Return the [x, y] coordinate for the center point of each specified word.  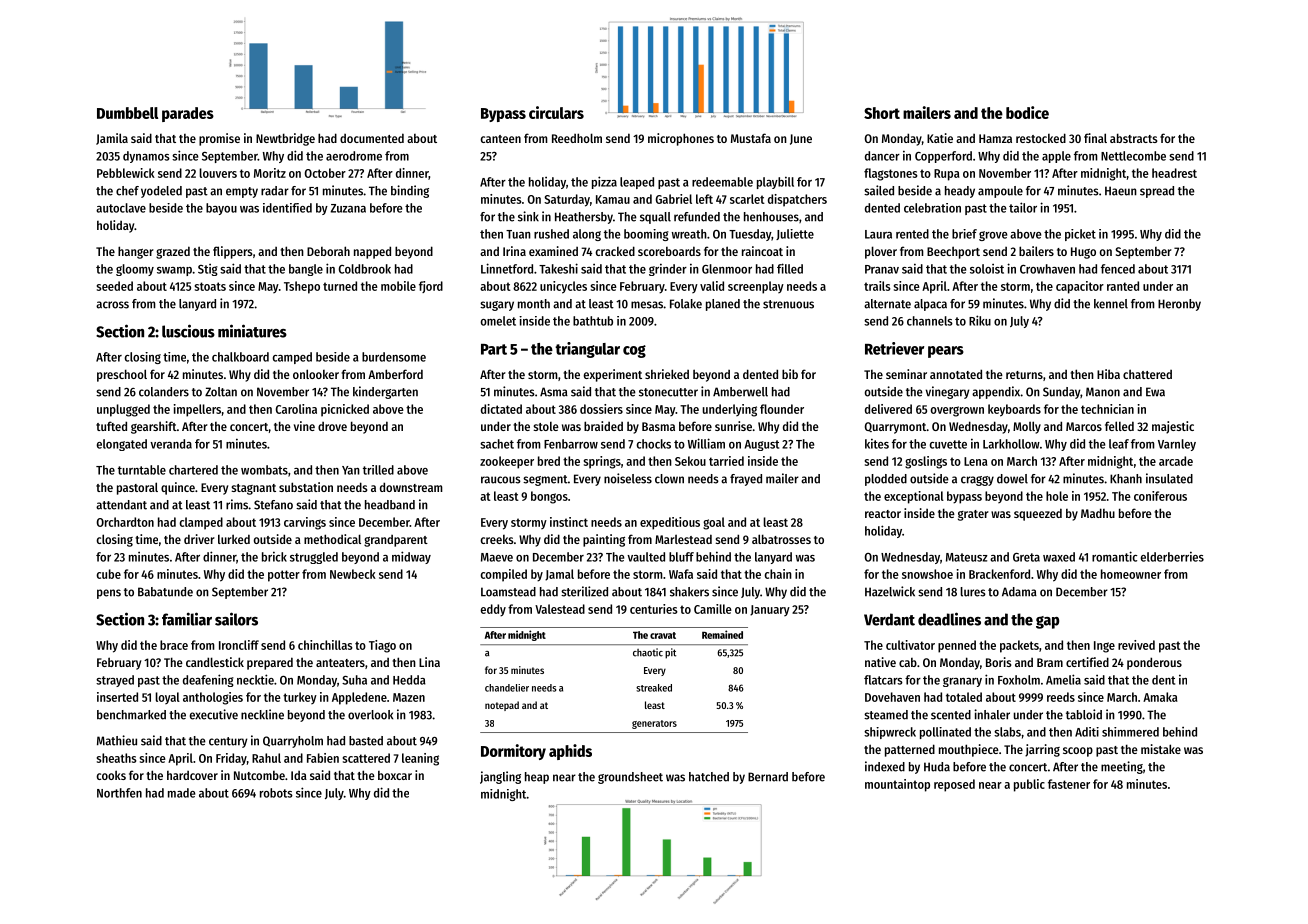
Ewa [1155, 392]
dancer [882, 156]
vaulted [646, 557]
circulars [556, 112]
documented [372, 138]
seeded [115, 286]
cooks [111, 775]
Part [494, 349]
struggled [314, 558]
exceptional [914, 497]
